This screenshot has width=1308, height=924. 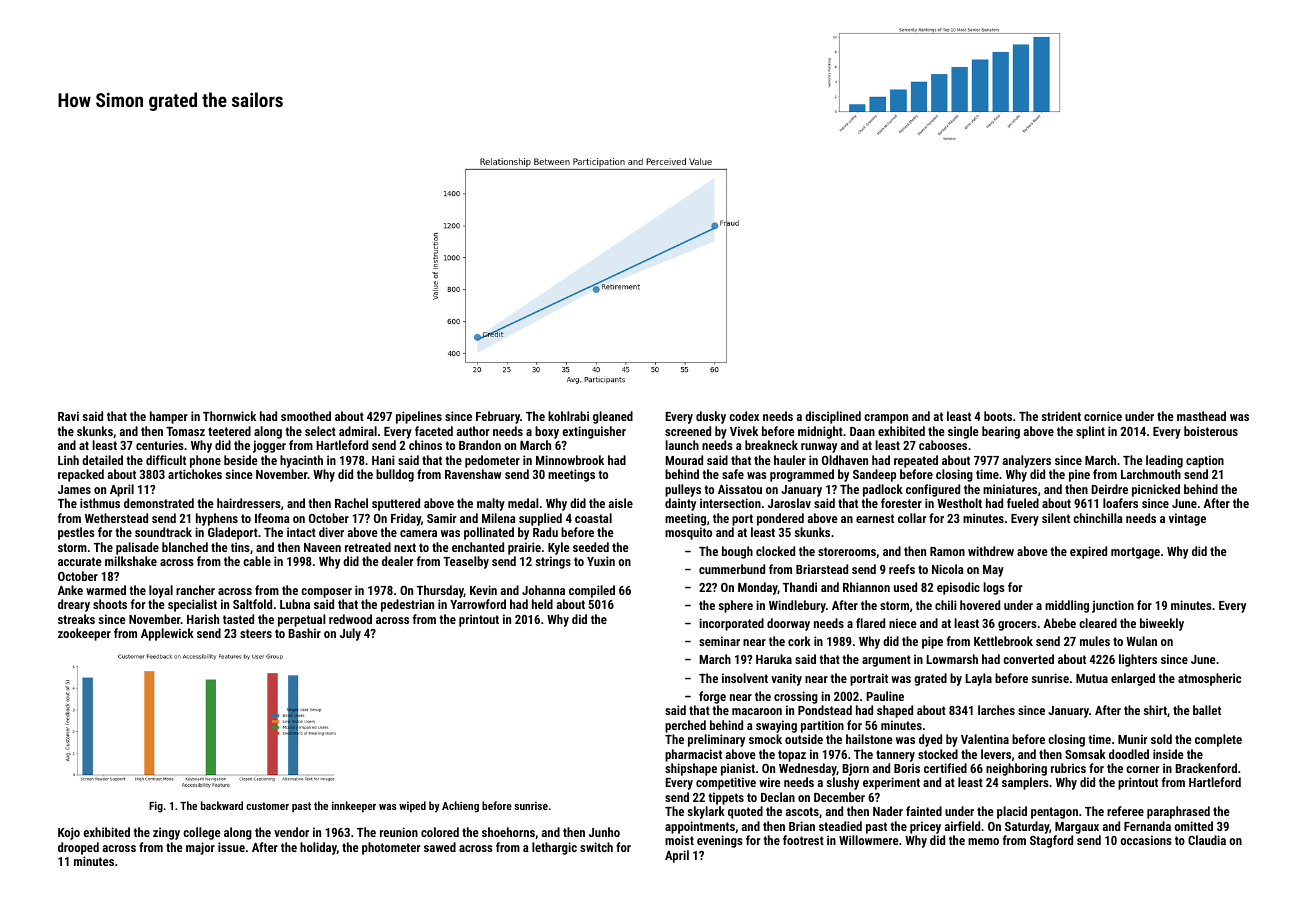 What do you see at coordinates (732, 569) in the screenshot?
I see `cummerbund` at bounding box center [732, 569].
